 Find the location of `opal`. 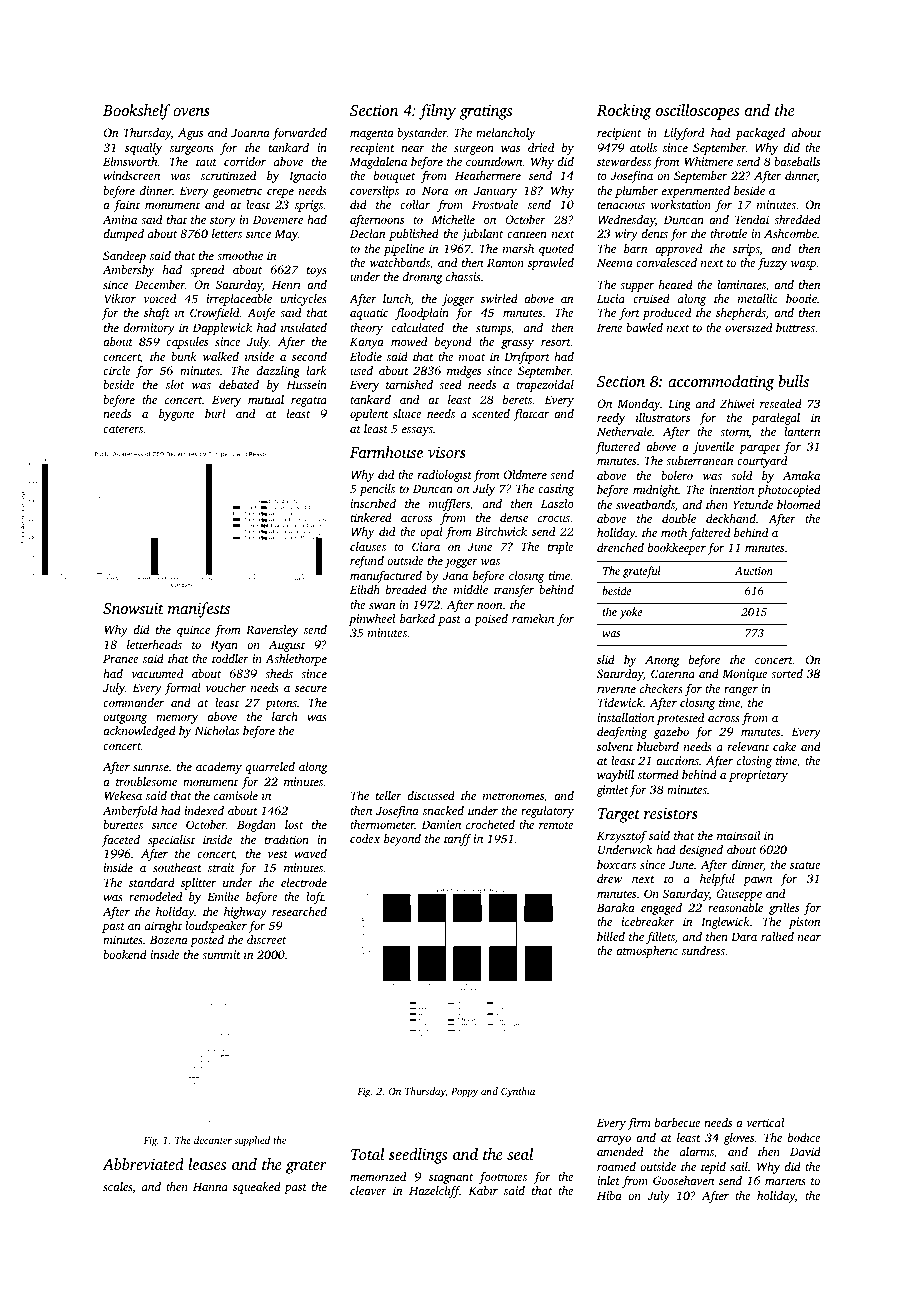

opal is located at coordinates (431, 533).
